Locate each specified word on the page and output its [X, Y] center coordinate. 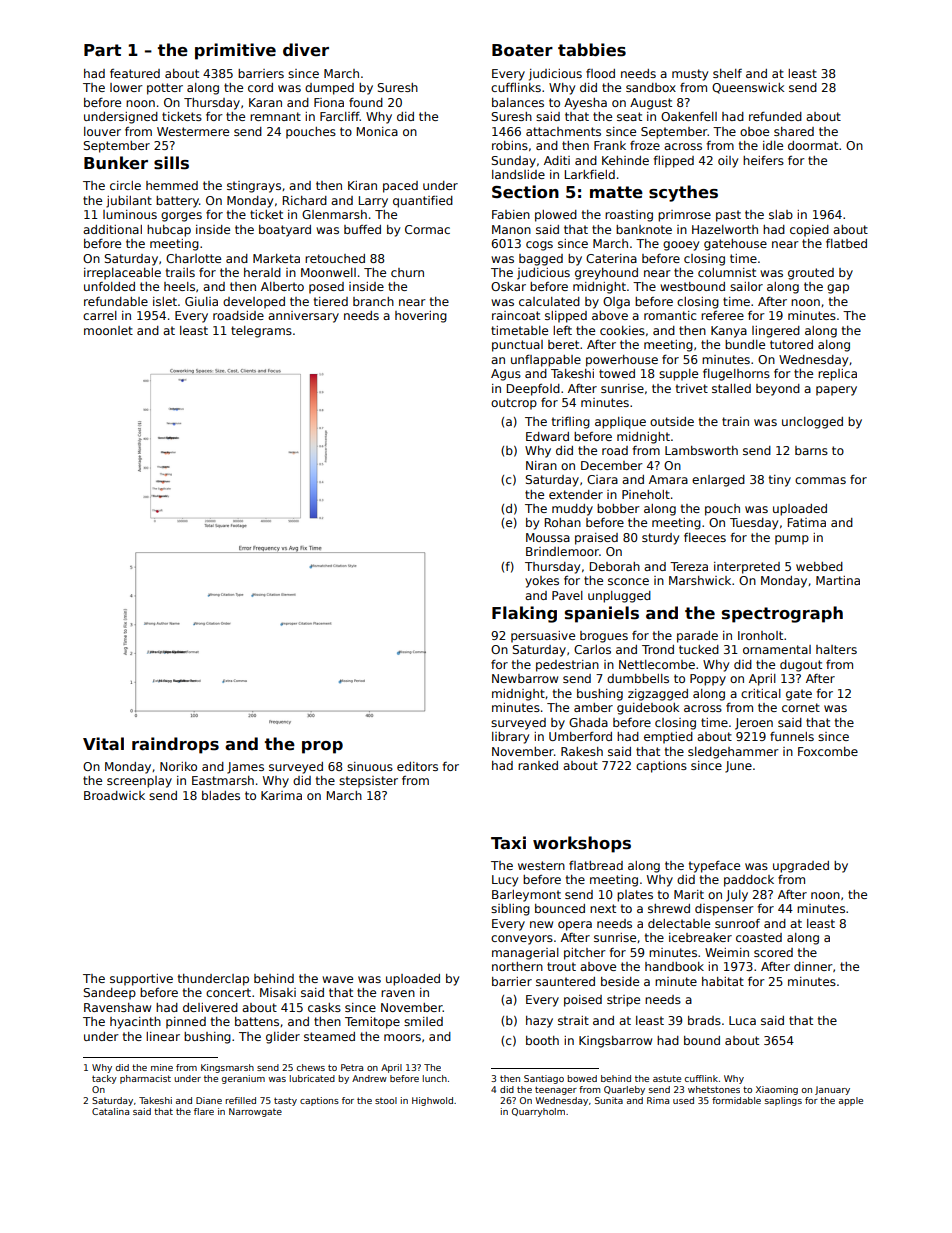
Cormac [427, 229]
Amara [668, 479]
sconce [628, 581]
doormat [813, 145]
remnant [275, 116]
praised [596, 539]
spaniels [602, 614]
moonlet [108, 330]
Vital [103, 744]
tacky [104, 1079]
